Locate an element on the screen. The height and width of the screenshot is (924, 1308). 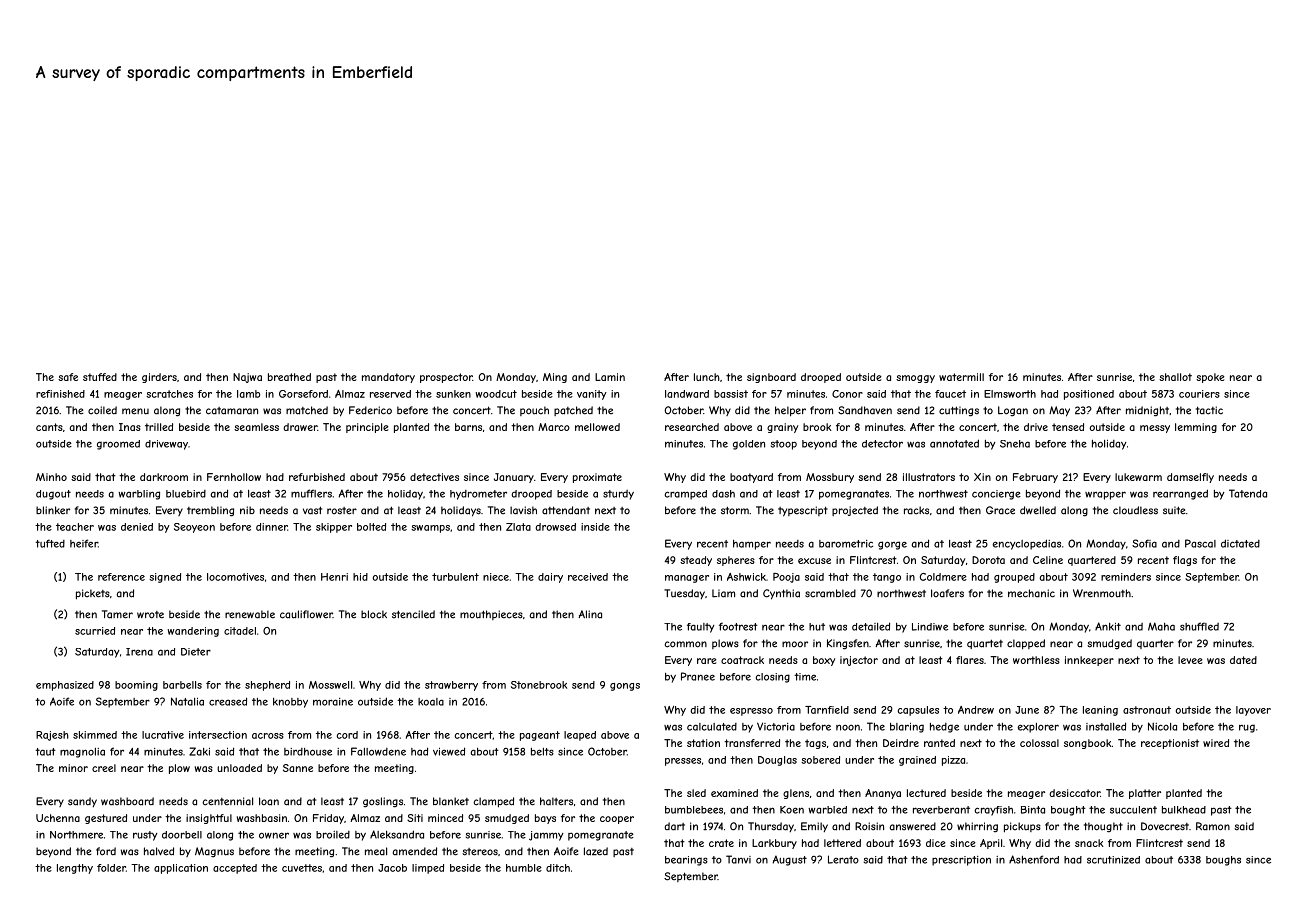
closing is located at coordinates (773, 678).
